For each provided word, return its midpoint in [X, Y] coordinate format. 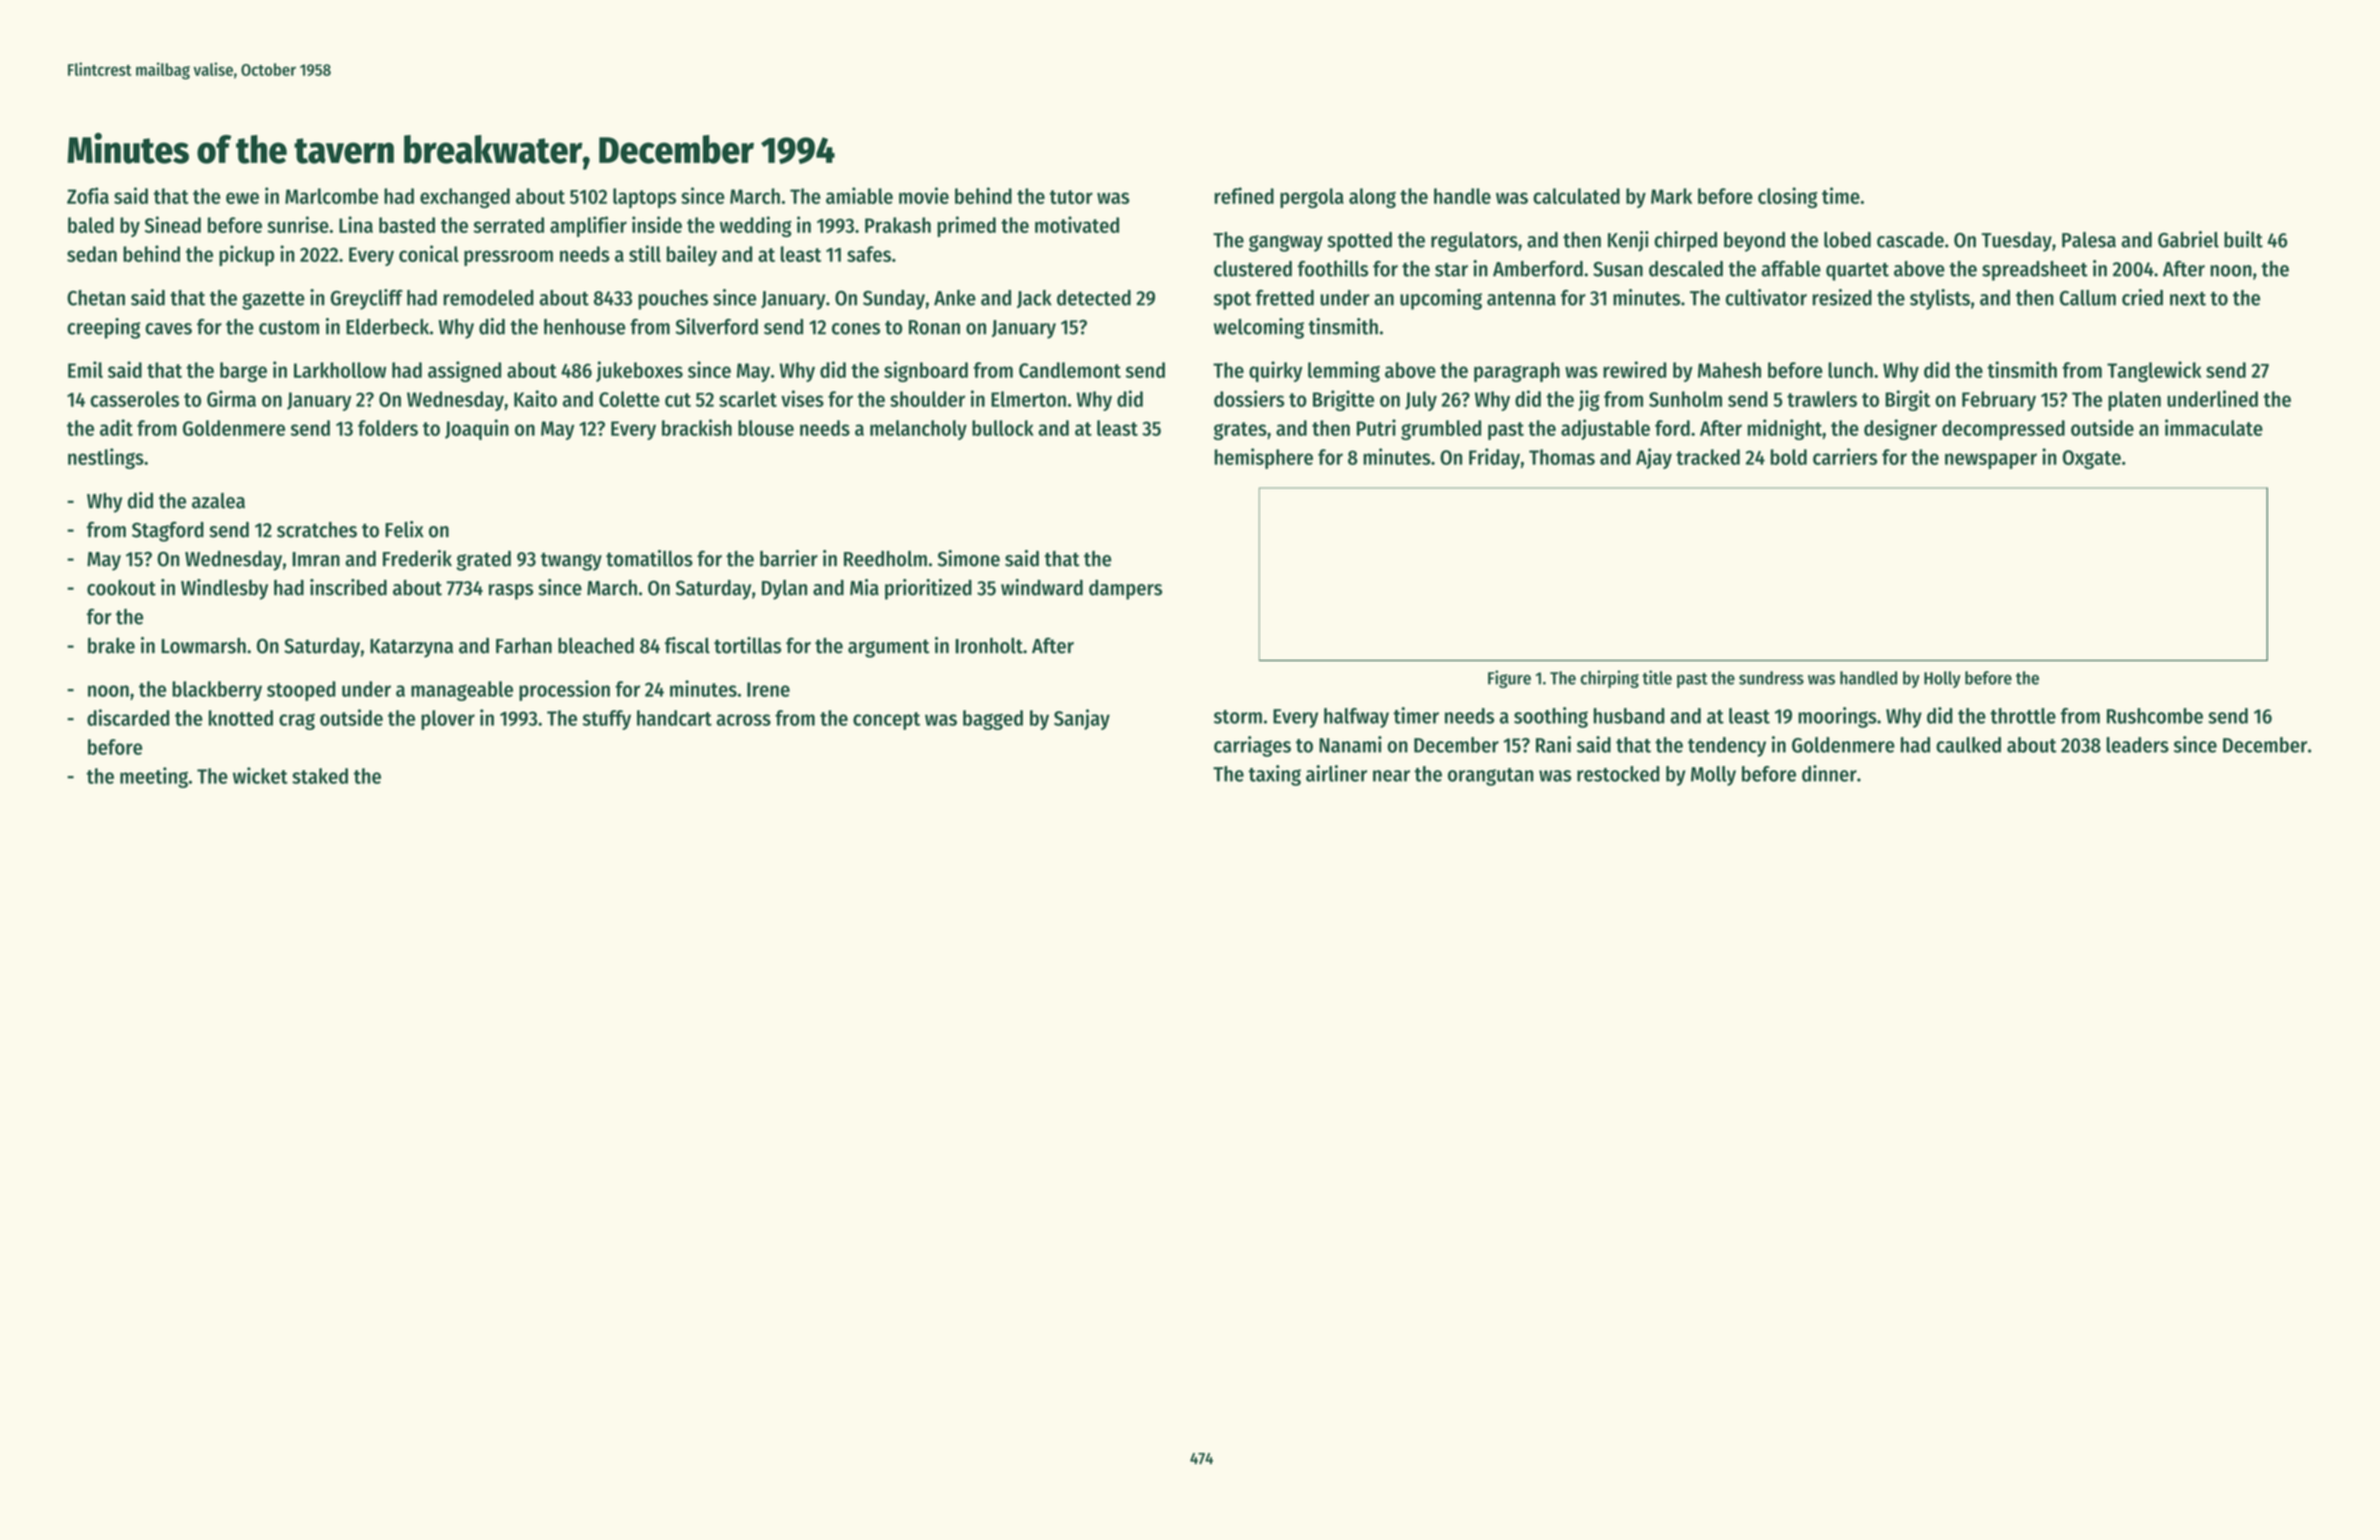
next [2188, 299]
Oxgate [2092, 459]
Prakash [898, 225]
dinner [1829, 773]
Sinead [173, 224]
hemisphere [1264, 458]
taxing [1275, 775]
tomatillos [649, 558]
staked [320, 776]
